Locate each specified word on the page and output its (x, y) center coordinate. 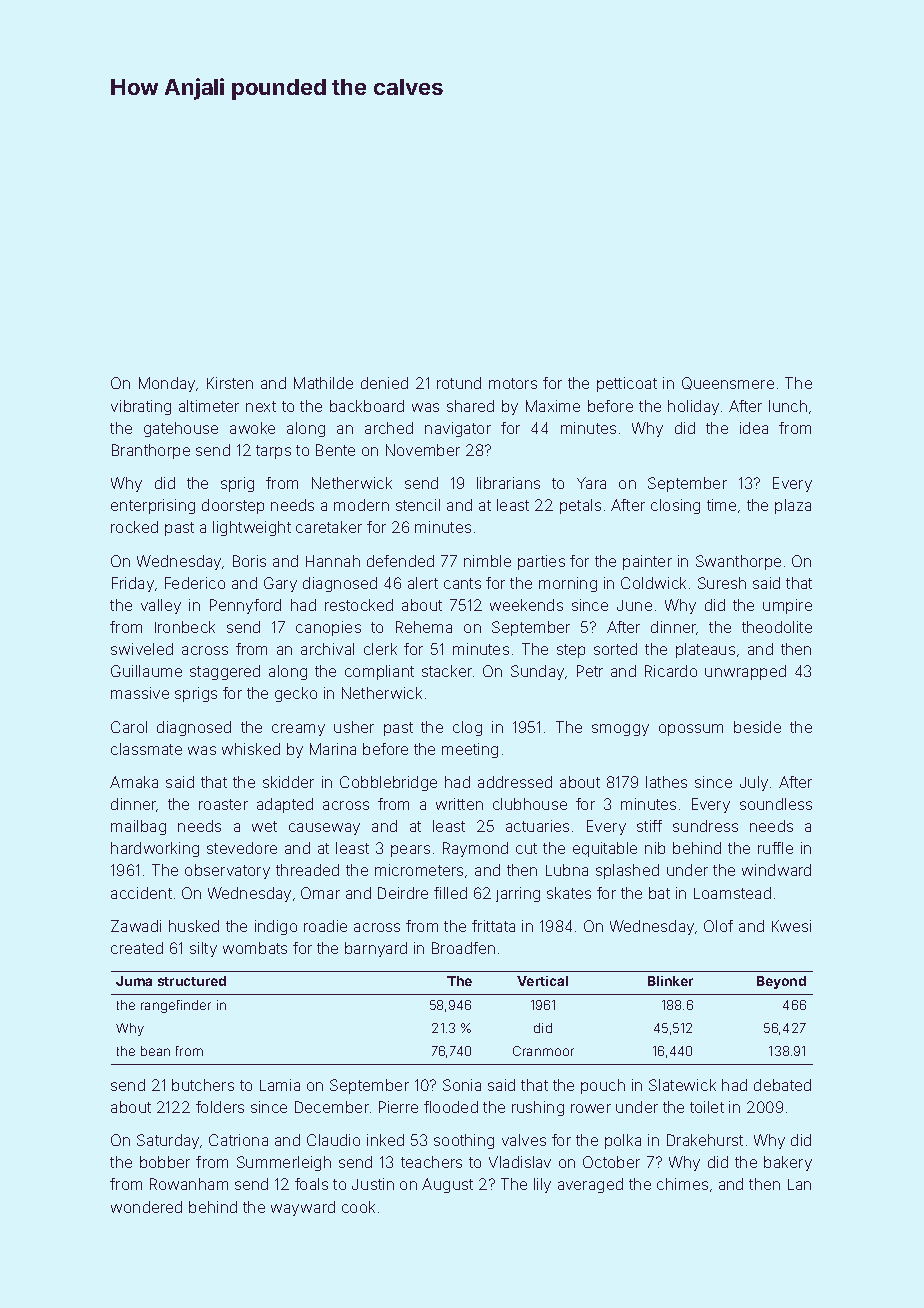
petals (580, 506)
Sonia (462, 1085)
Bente (335, 450)
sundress (705, 826)
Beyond (781, 982)
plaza (793, 506)
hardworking (155, 849)
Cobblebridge (388, 783)
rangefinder (176, 1006)
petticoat (627, 384)
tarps (273, 452)
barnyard (376, 949)
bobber (165, 1162)
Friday (133, 584)
